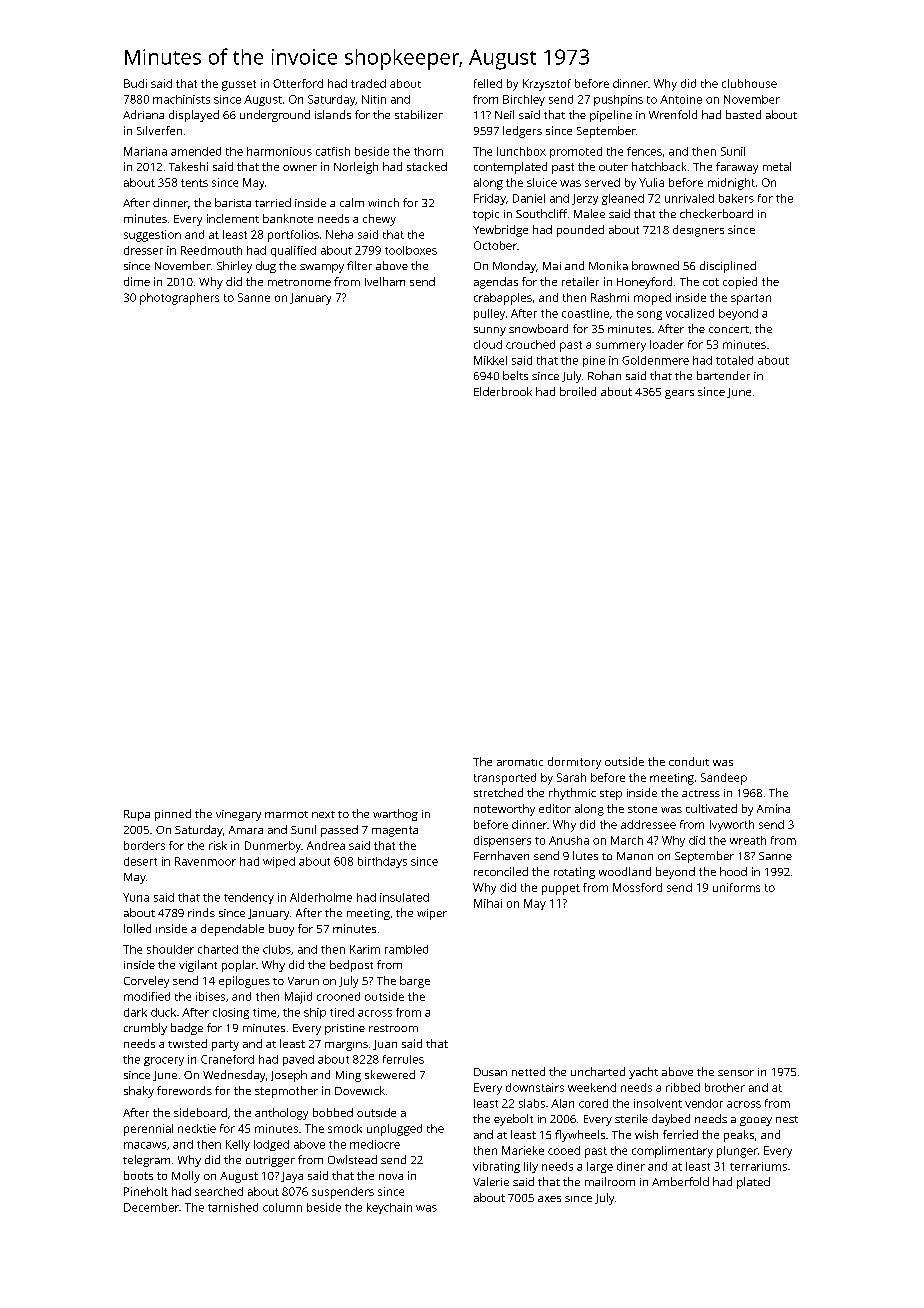 The image size is (924, 1308). I want to click on metal, so click(777, 166).
